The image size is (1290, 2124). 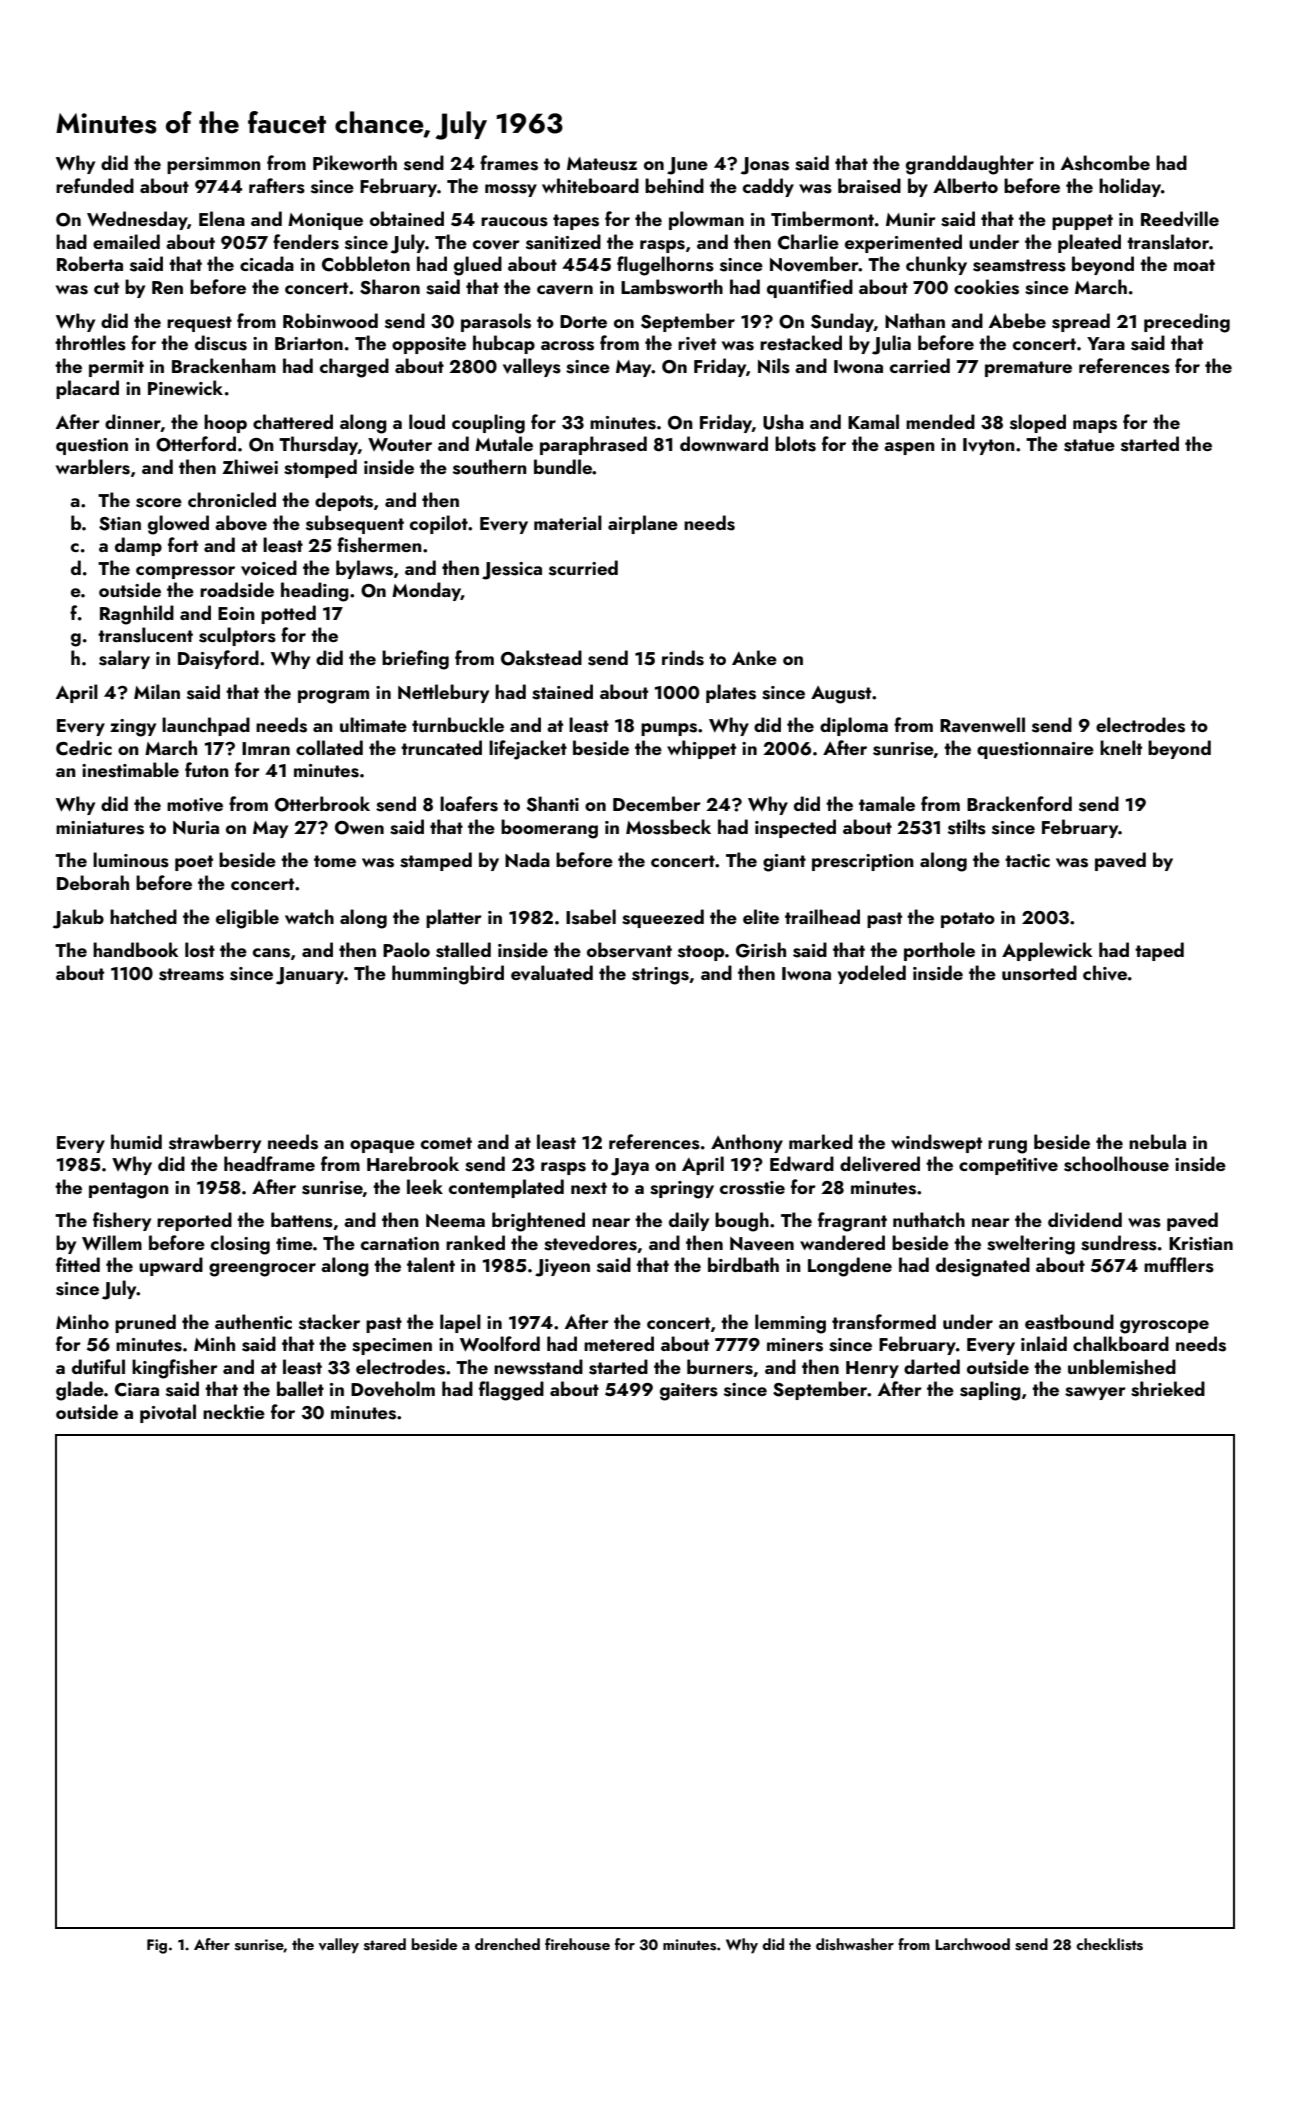 I want to click on rivet, so click(x=697, y=344).
